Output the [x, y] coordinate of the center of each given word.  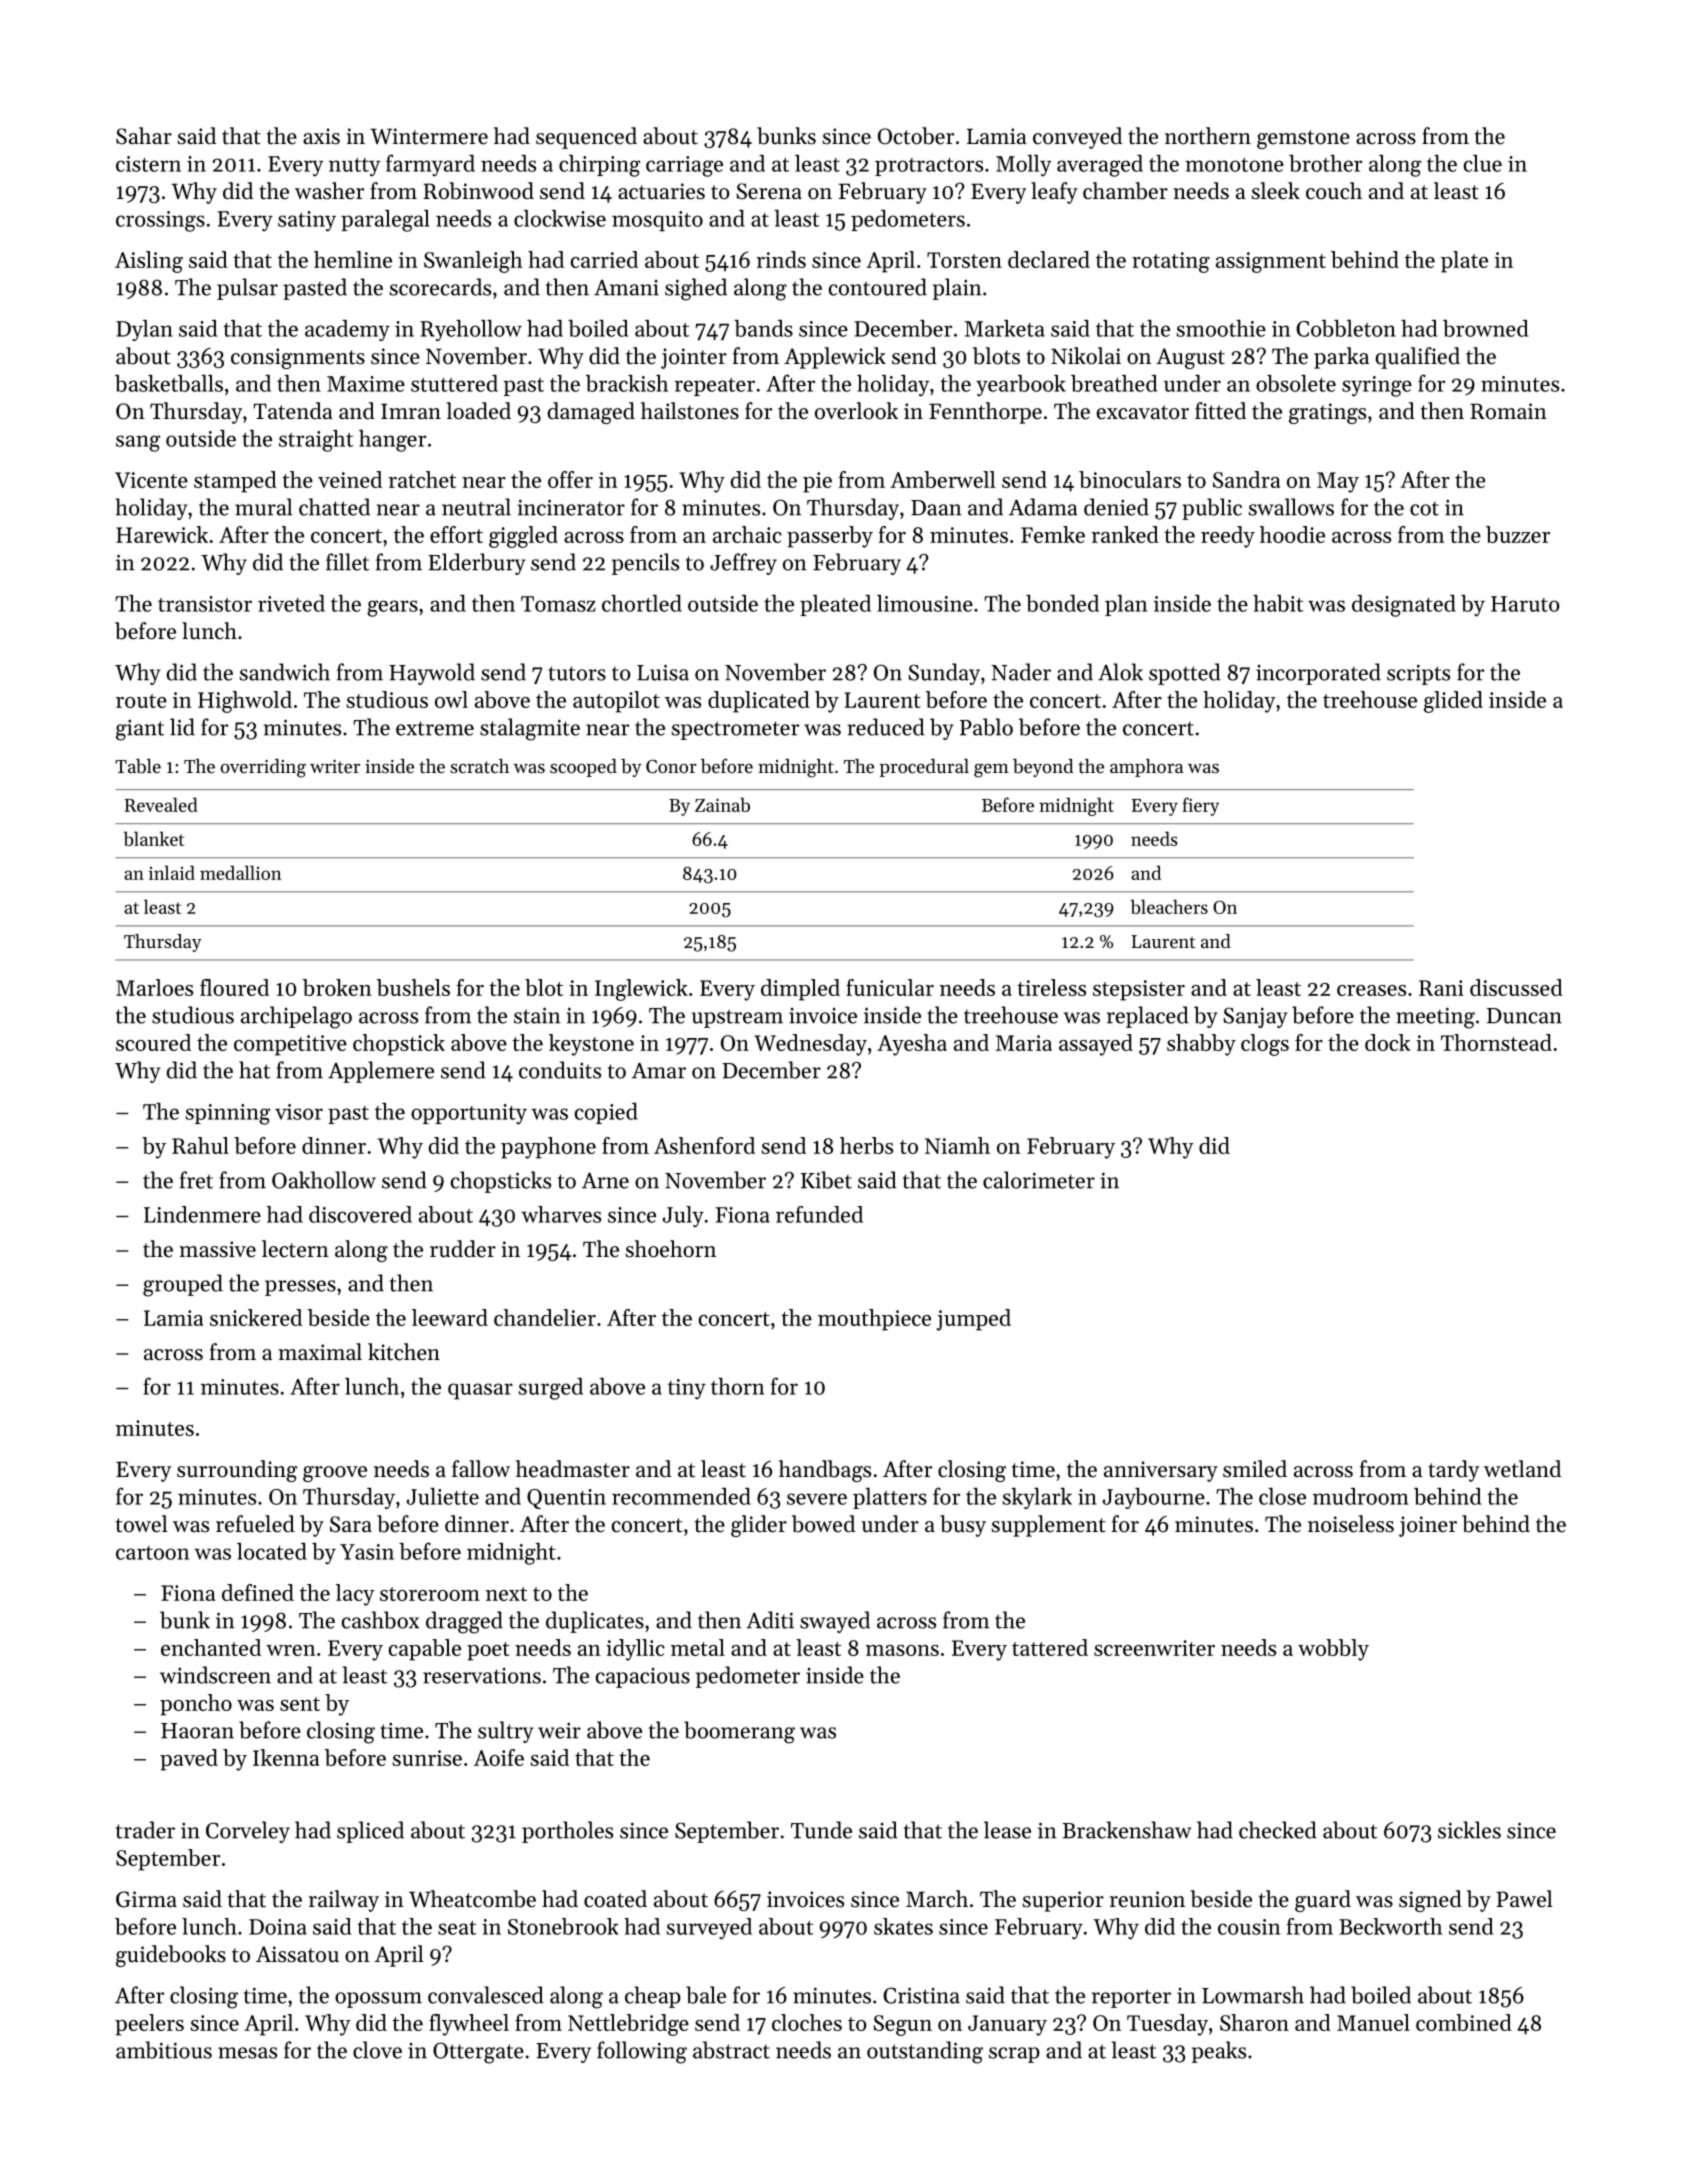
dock [1388, 1042]
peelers [149, 2025]
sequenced [586, 138]
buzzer [1518, 534]
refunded [819, 1214]
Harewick [162, 534]
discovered [360, 1214]
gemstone [1303, 139]
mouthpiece [874, 1320]
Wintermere [429, 136]
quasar [480, 1391]
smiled [1255, 1469]
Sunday [944, 674]
